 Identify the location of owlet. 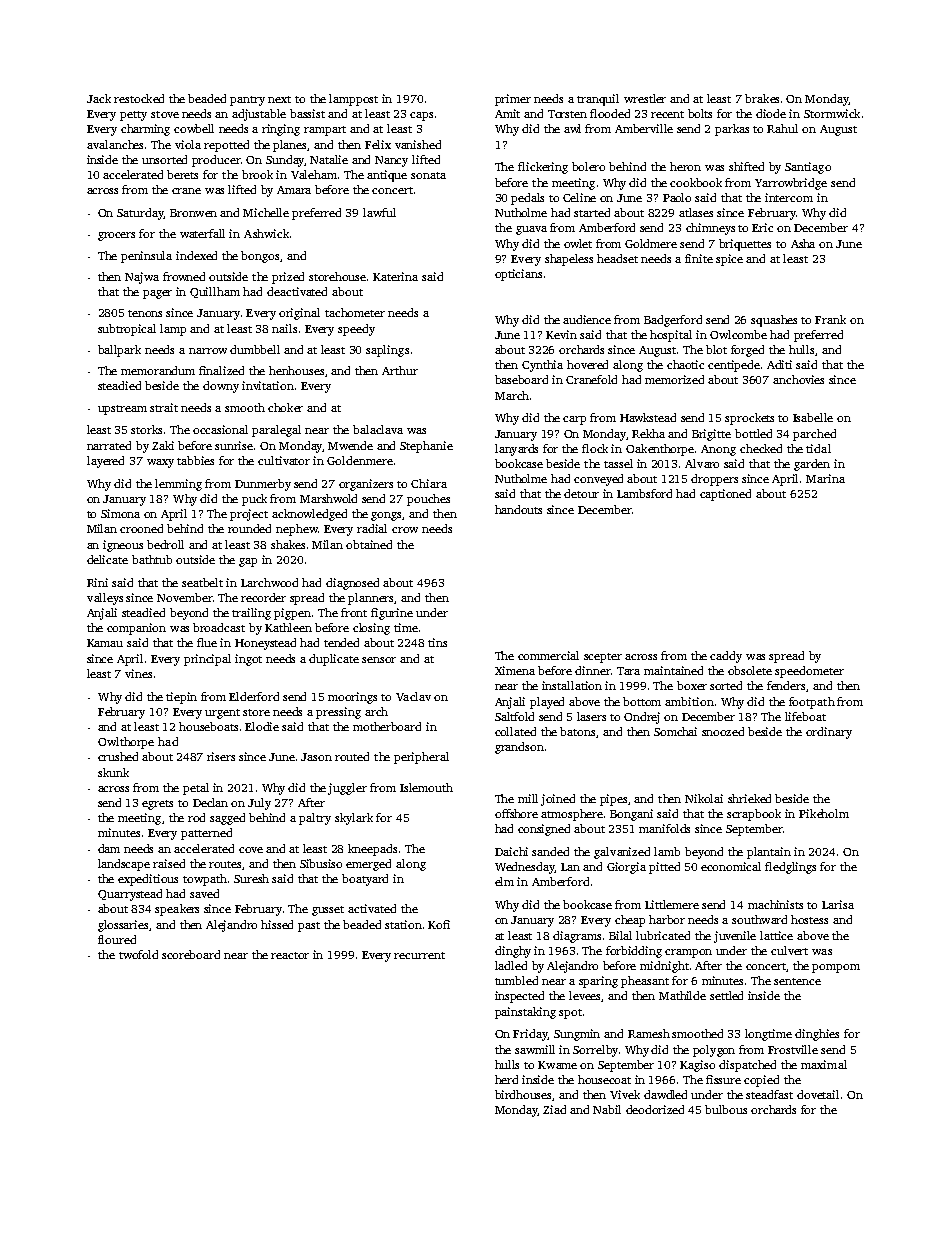
(578, 243).
